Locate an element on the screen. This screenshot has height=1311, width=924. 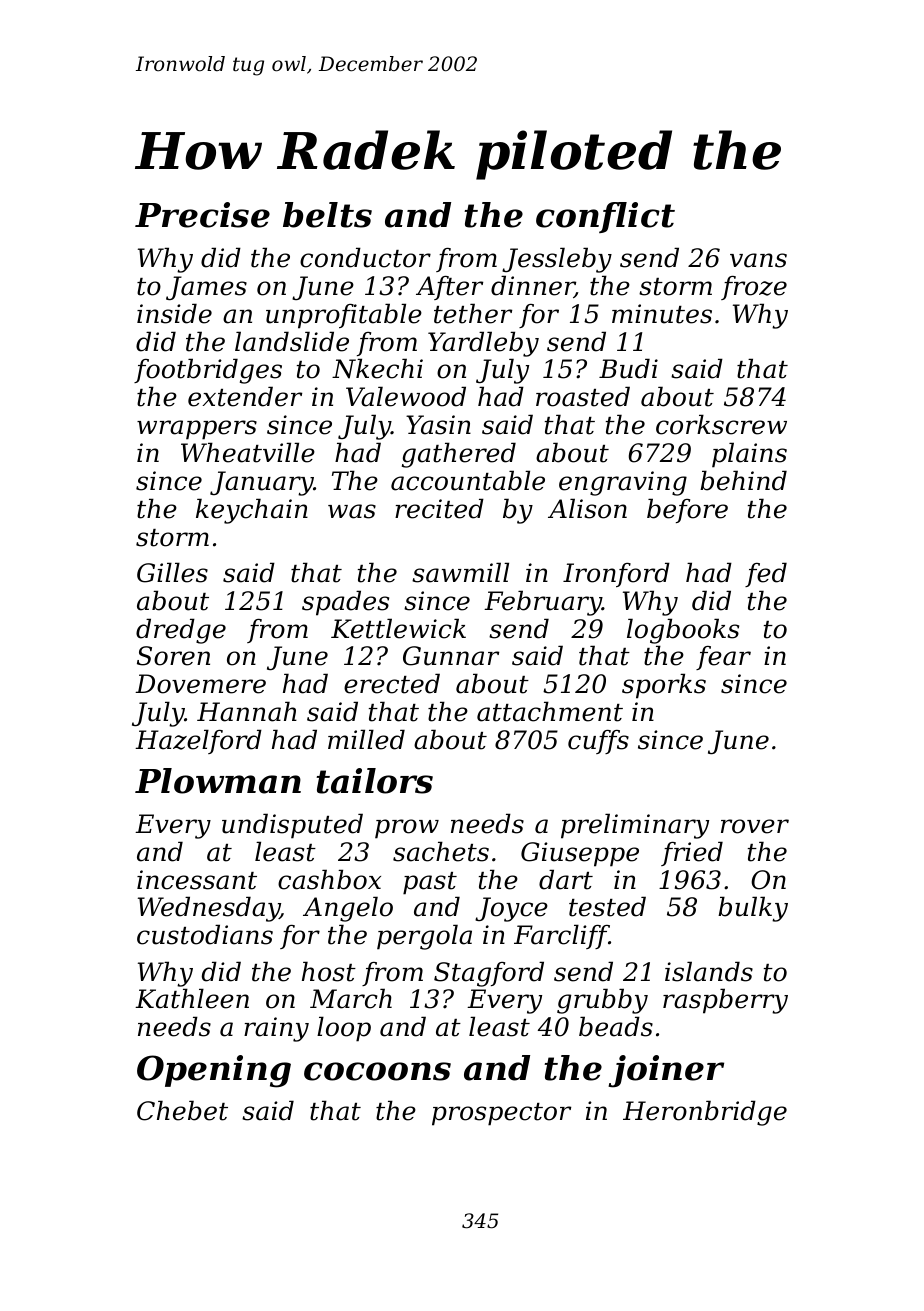
loop is located at coordinates (344, 1029).
